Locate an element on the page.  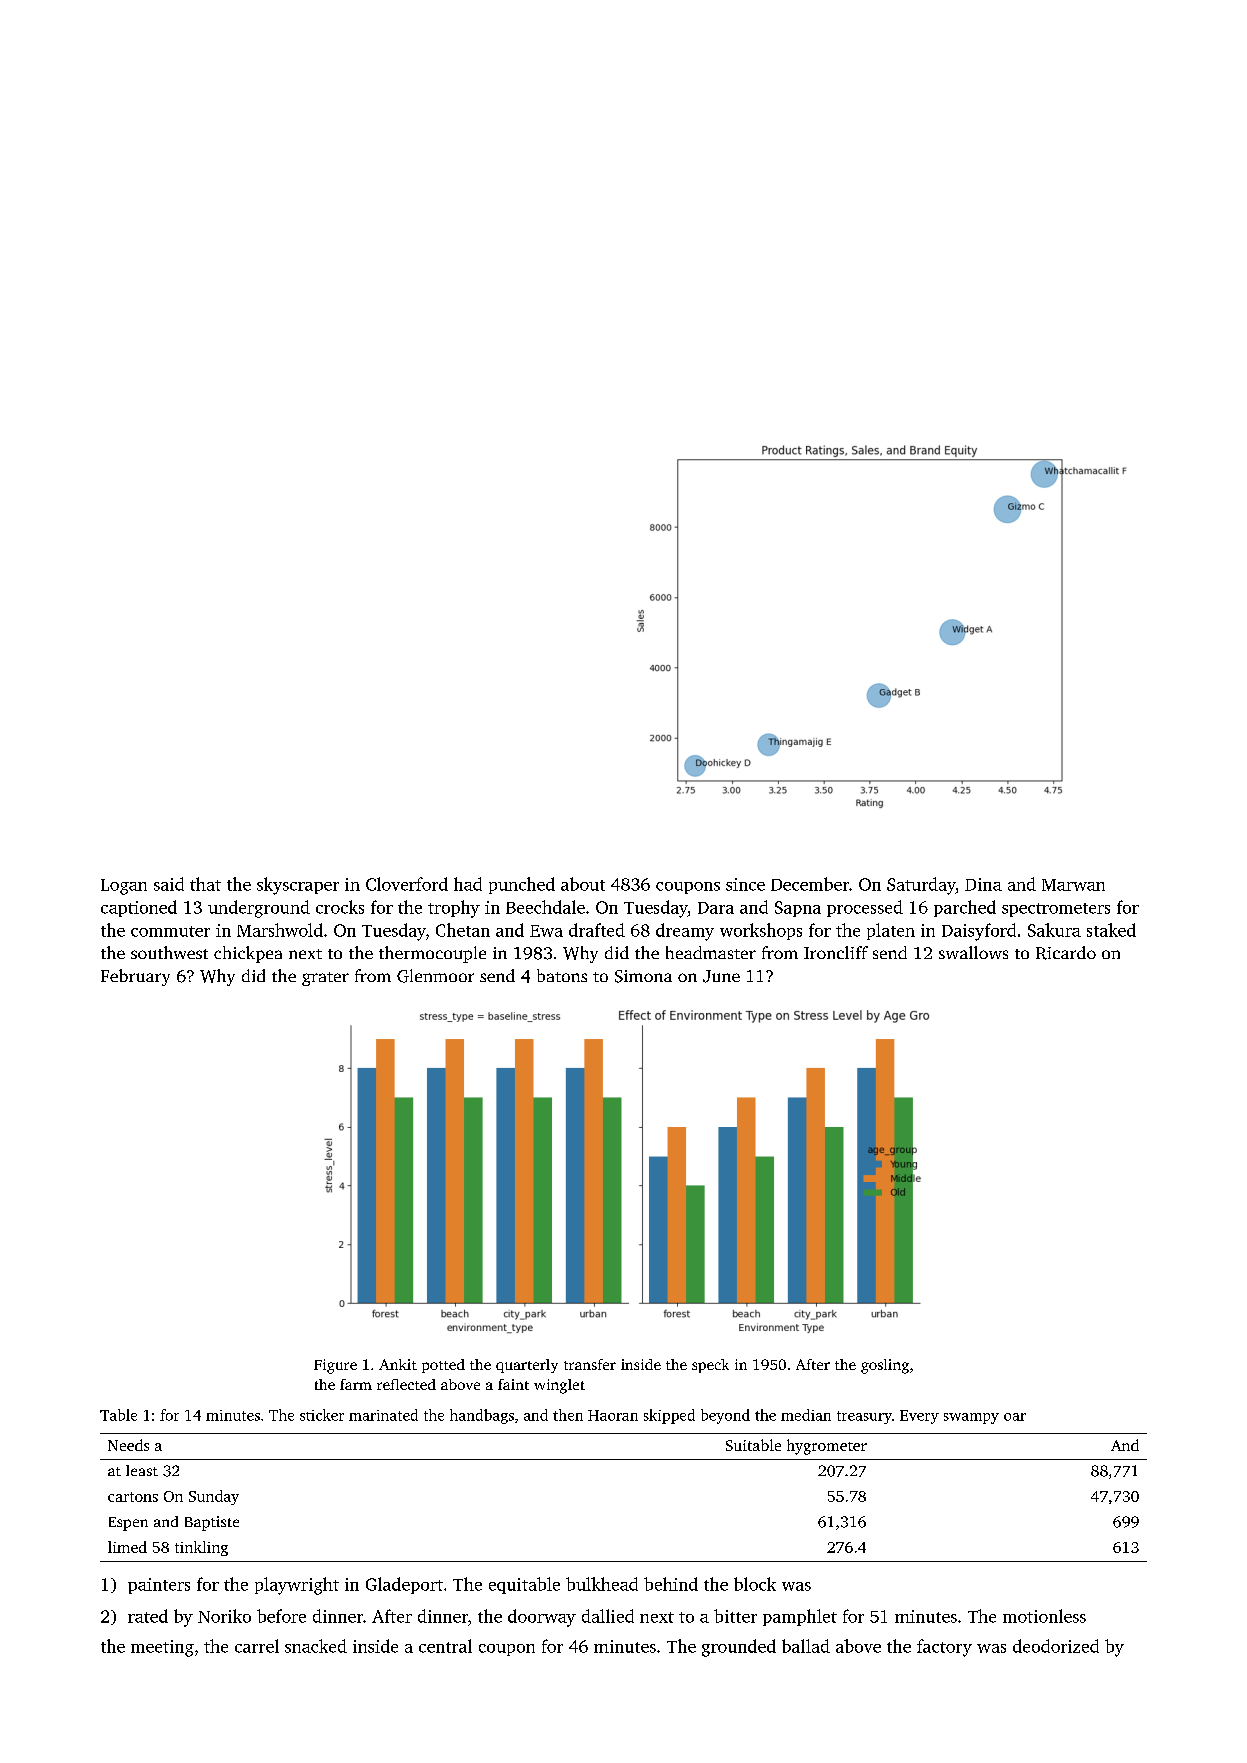
oar is located at coordinates (1015, 1417).
